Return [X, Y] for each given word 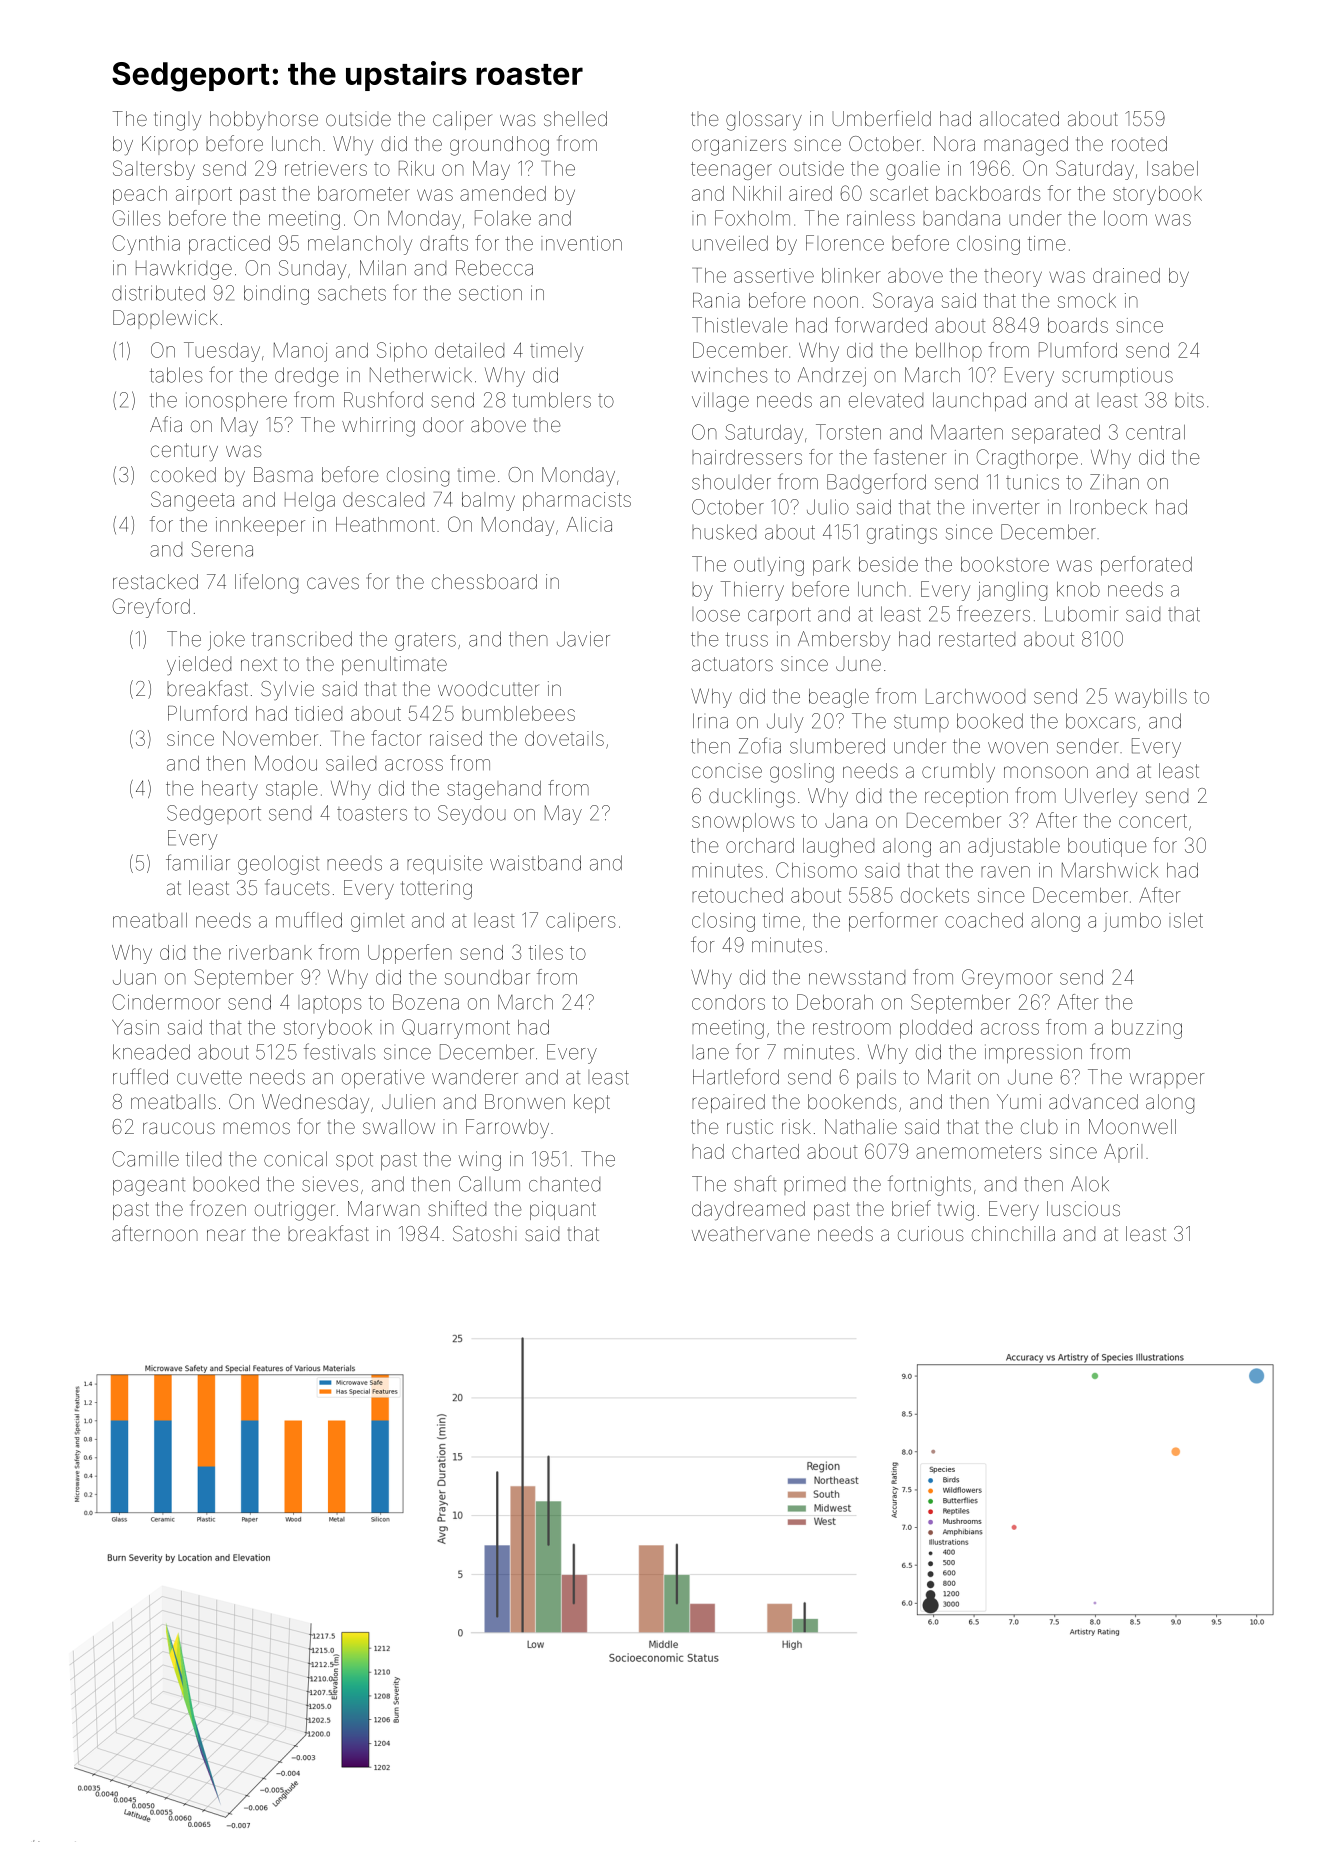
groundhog [499, 146]
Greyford [151, 608]
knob [1078, 589]
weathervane [751, 1233]
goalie [913, 170]
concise [727, 770]
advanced [1093, 1101]
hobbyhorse [264, 120]
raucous [179, 1128]
